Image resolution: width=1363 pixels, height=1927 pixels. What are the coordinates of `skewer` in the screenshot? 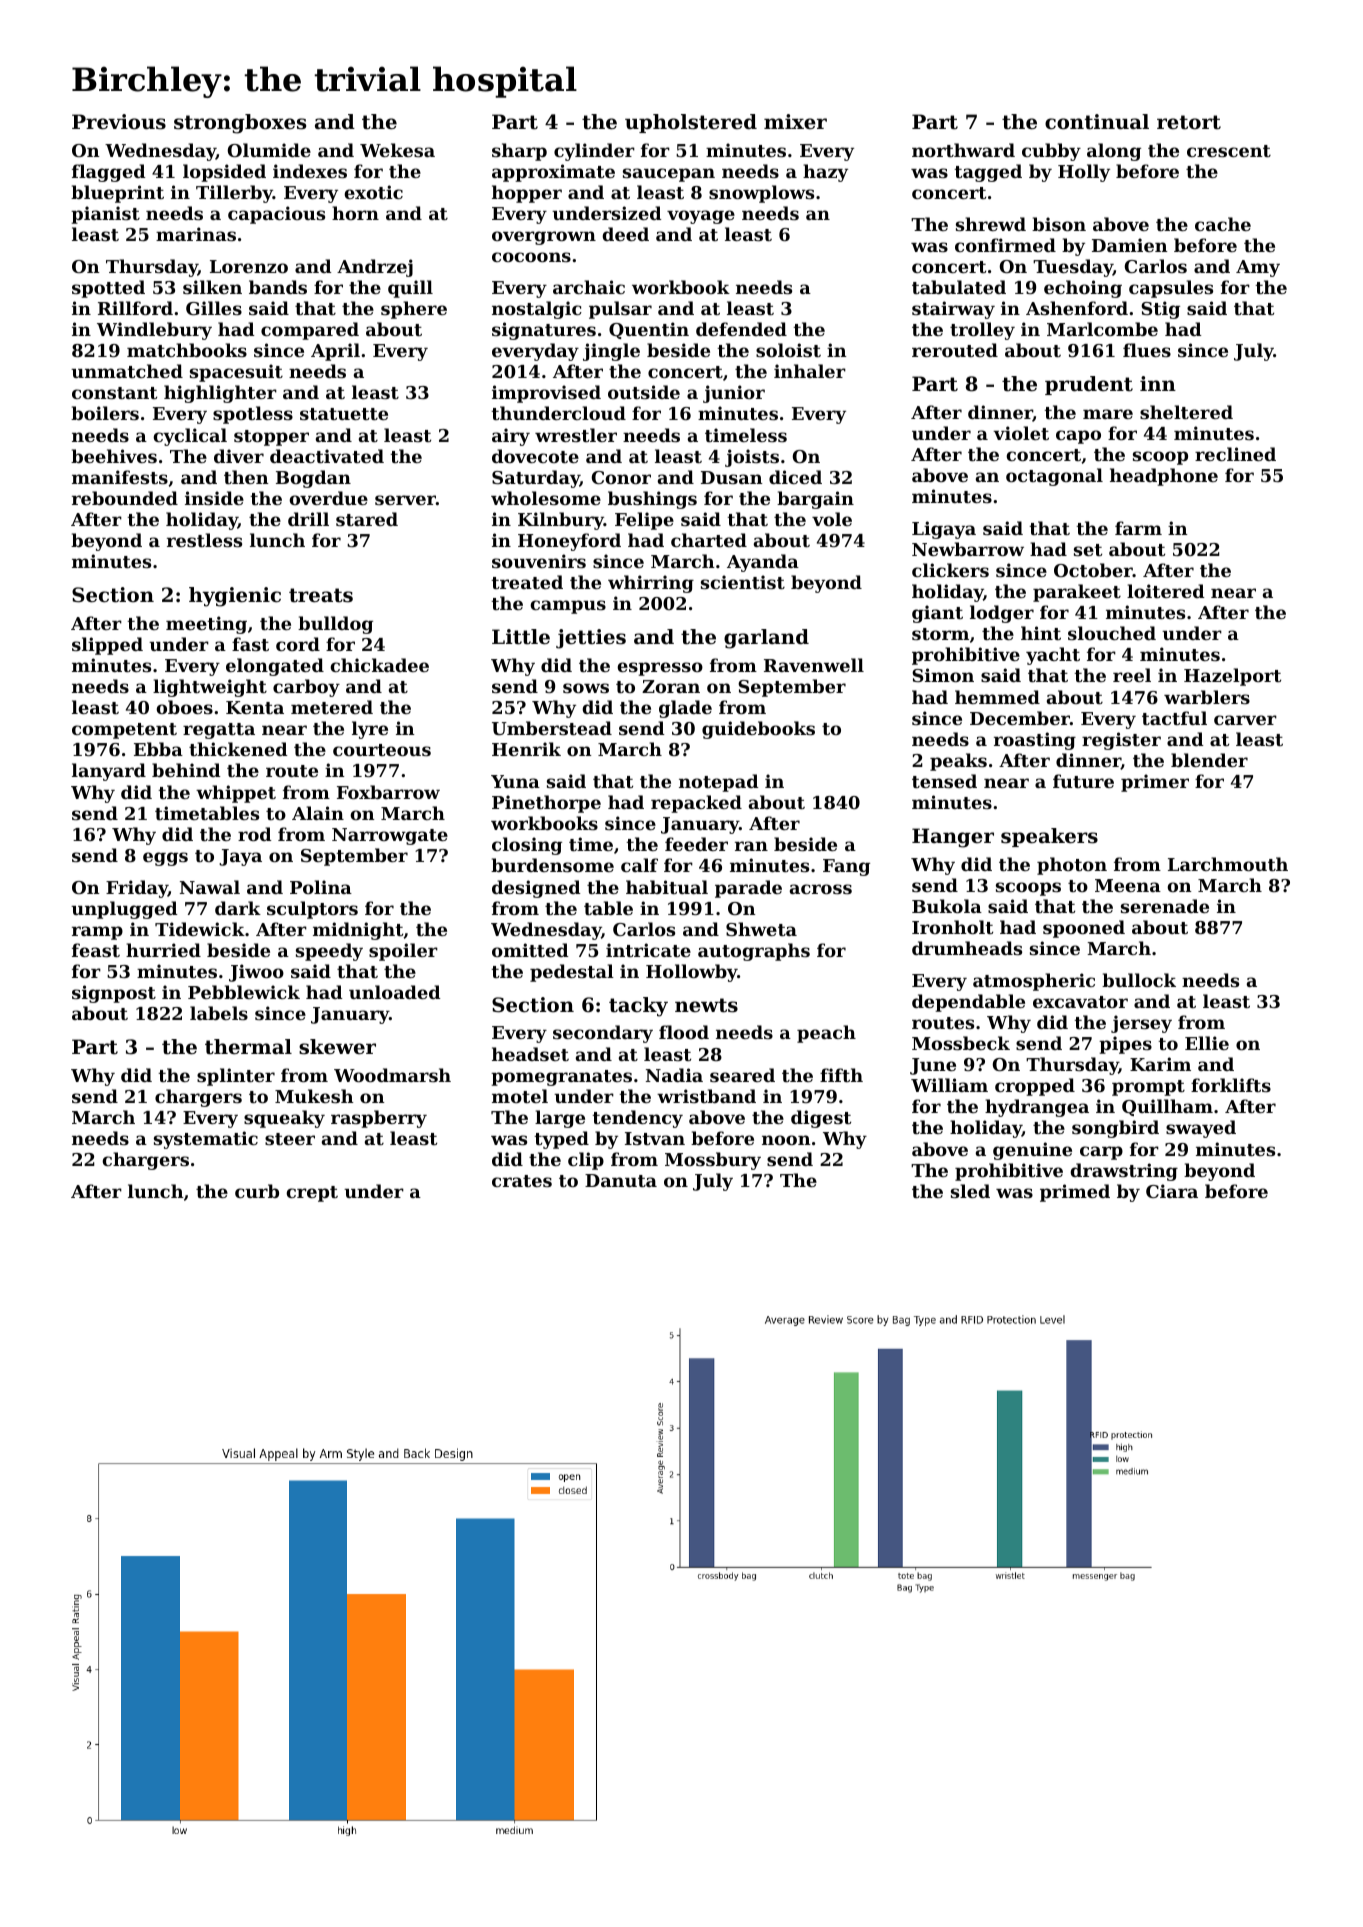 It's located at (337, 1047).
